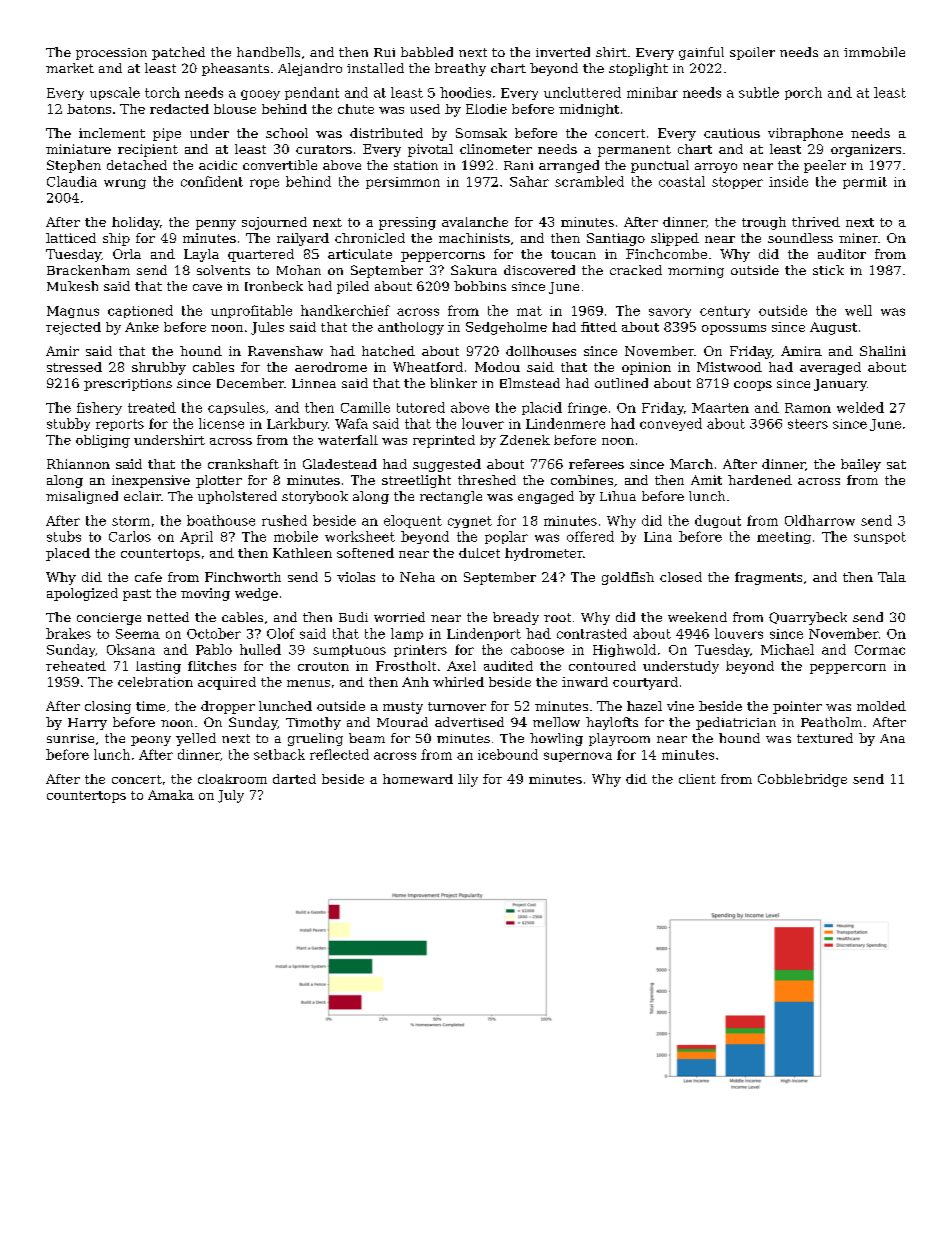 Image resolution: width=952 pixels, height=1233 pixels. What do you see at coordinates (112, 133) in the document?
I see `inclement` at bounding box center [112, 133].
